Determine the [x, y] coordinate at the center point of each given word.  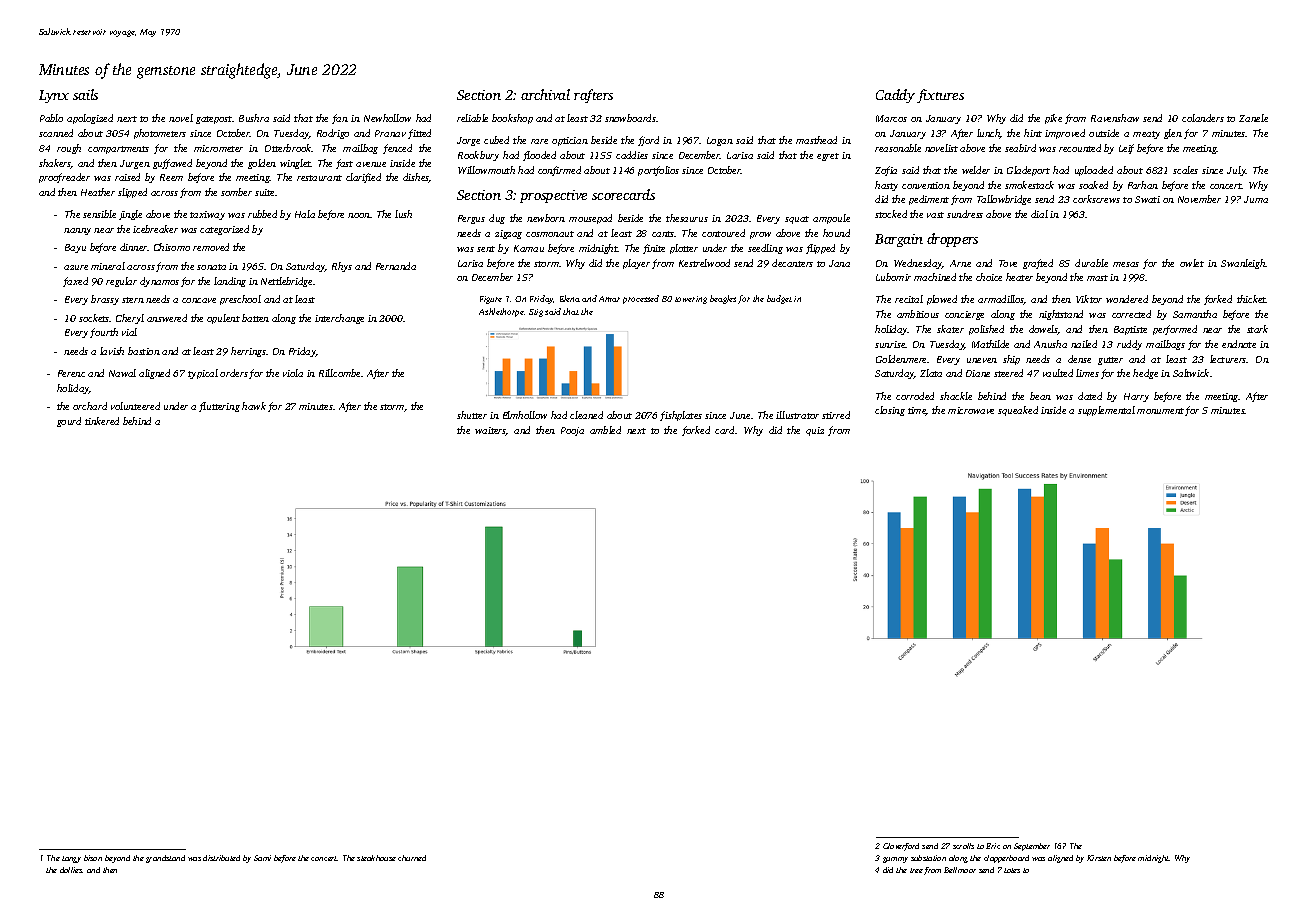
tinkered [102, 421]
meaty [1146, 135]
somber [236, 192]
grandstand [165, 859]
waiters [490, 431]
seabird [1020, 148]
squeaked [1018, 411]
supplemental [1106, 411]
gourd [69, 422]
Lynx [54, 96]
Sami [262, 858]
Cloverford [901, 847]
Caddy [895, 96]
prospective [553, 196]
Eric [993, 846]
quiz [815, 431]
